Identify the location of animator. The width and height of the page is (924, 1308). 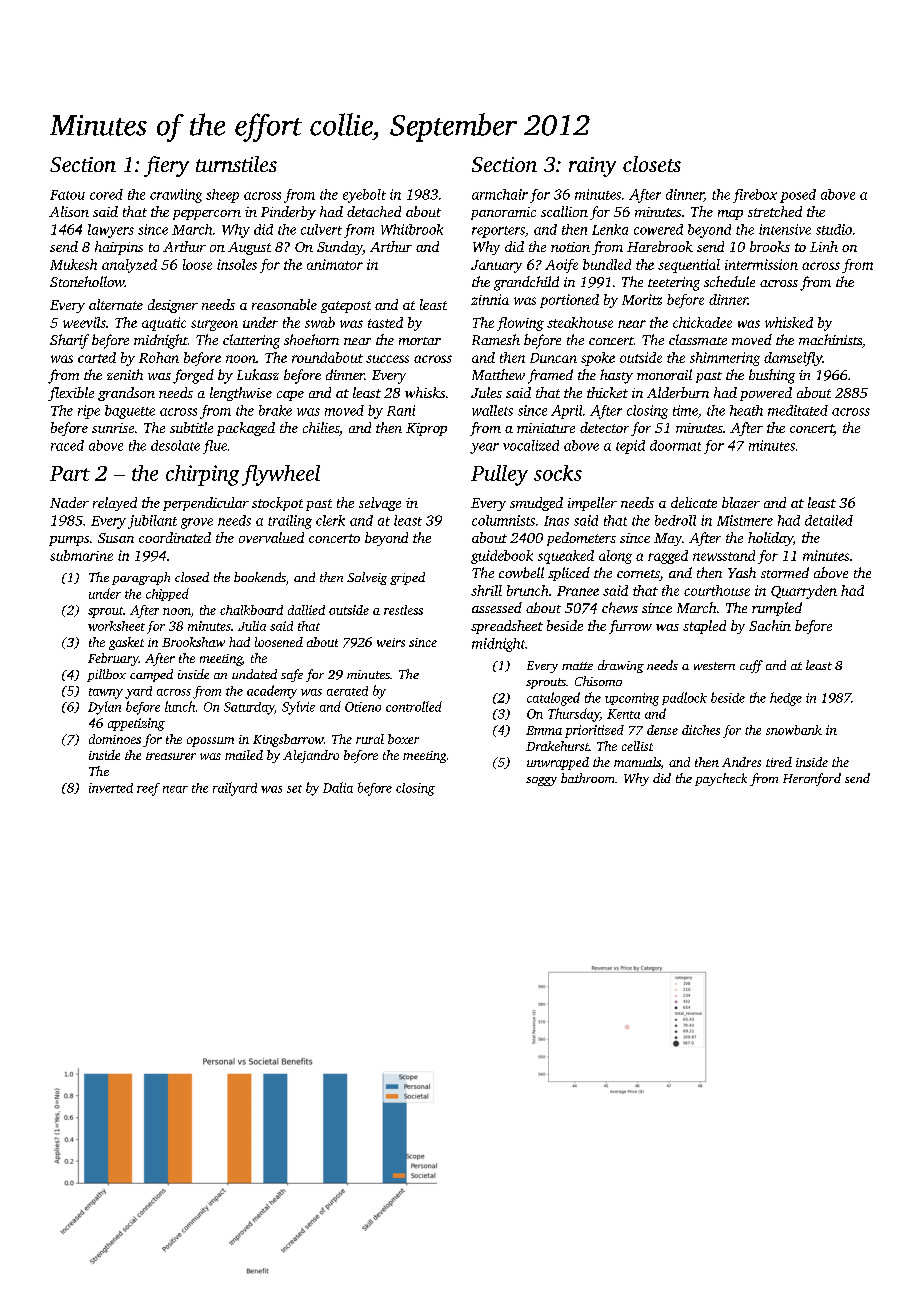
(335, 264).
